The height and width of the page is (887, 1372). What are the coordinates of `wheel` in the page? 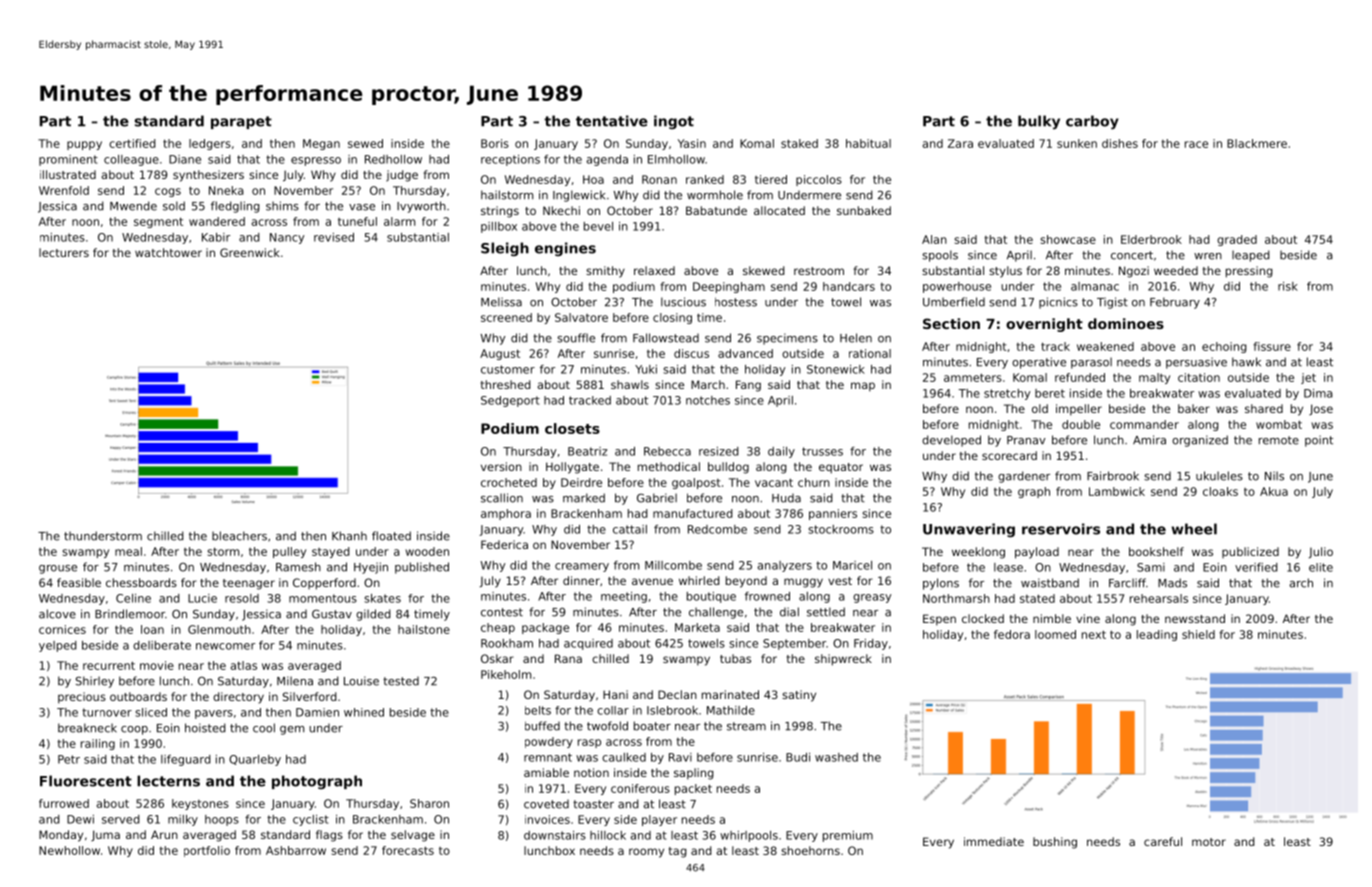 It's located at (1194, 529).
